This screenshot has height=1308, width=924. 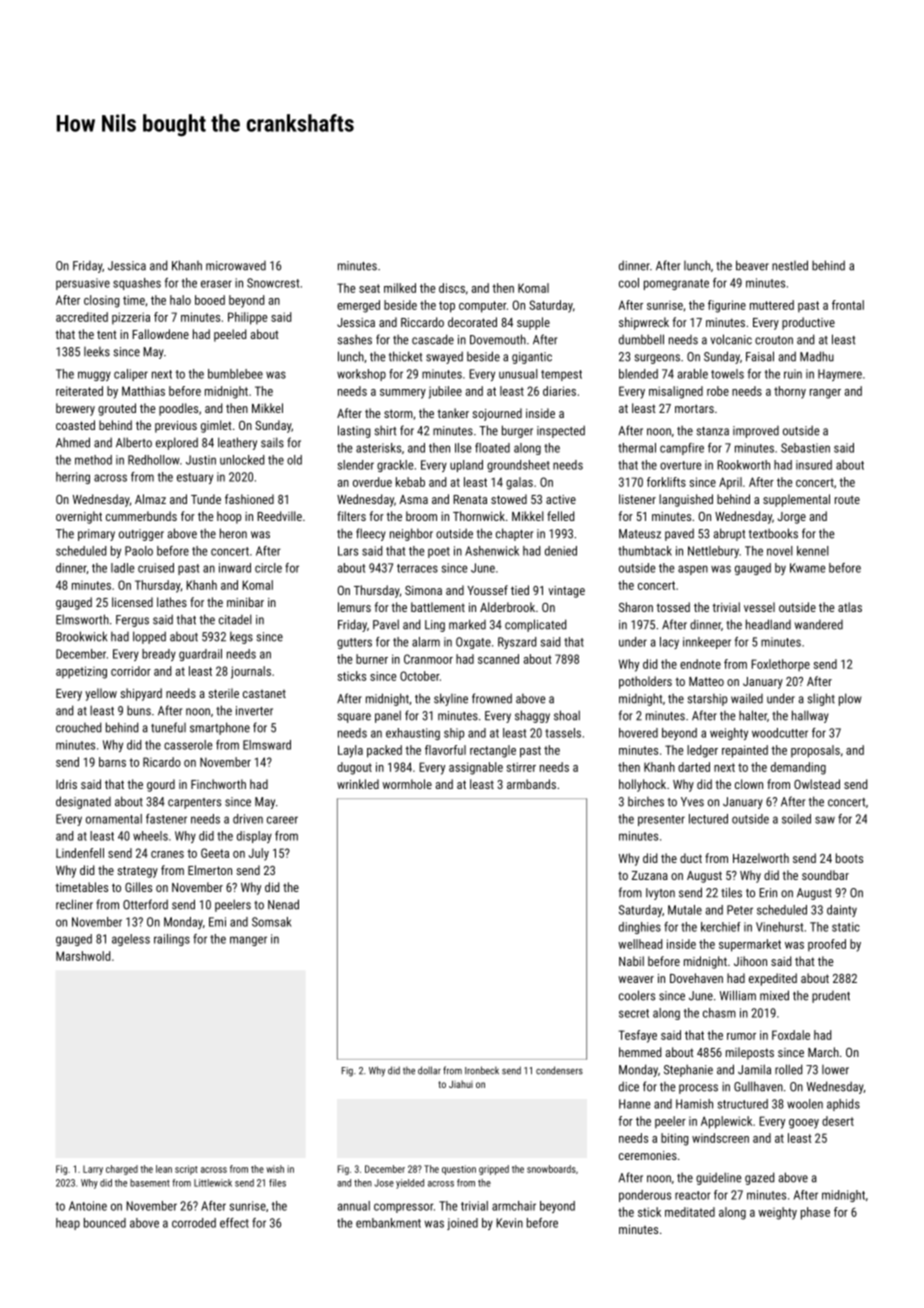 What do you see at coordinates (93, 1170) in the screenshot?
I see `Larry` at bounding box center [93, 1170].
